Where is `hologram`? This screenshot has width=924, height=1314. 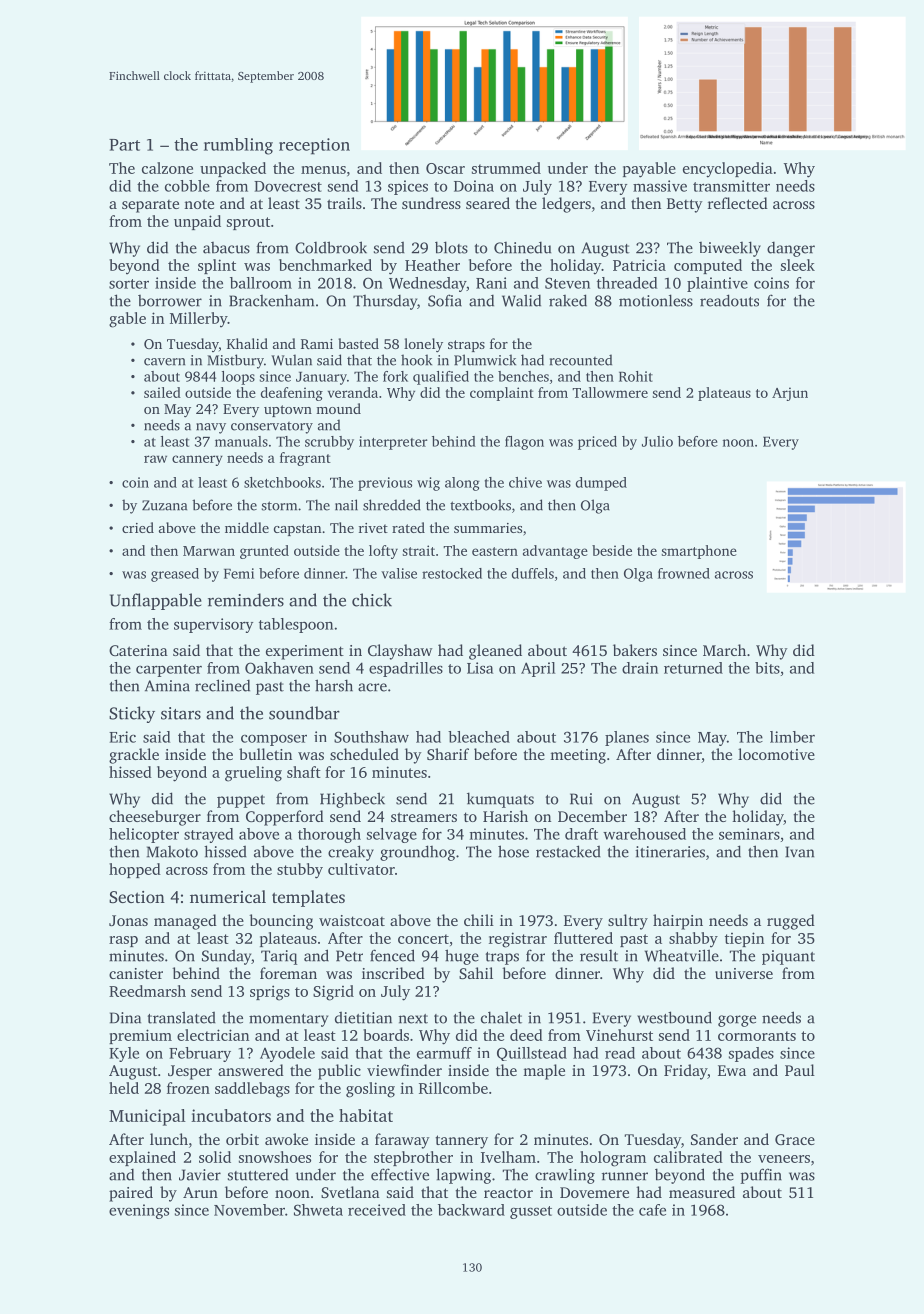 hologram is located at coordinates (613, 1159).
